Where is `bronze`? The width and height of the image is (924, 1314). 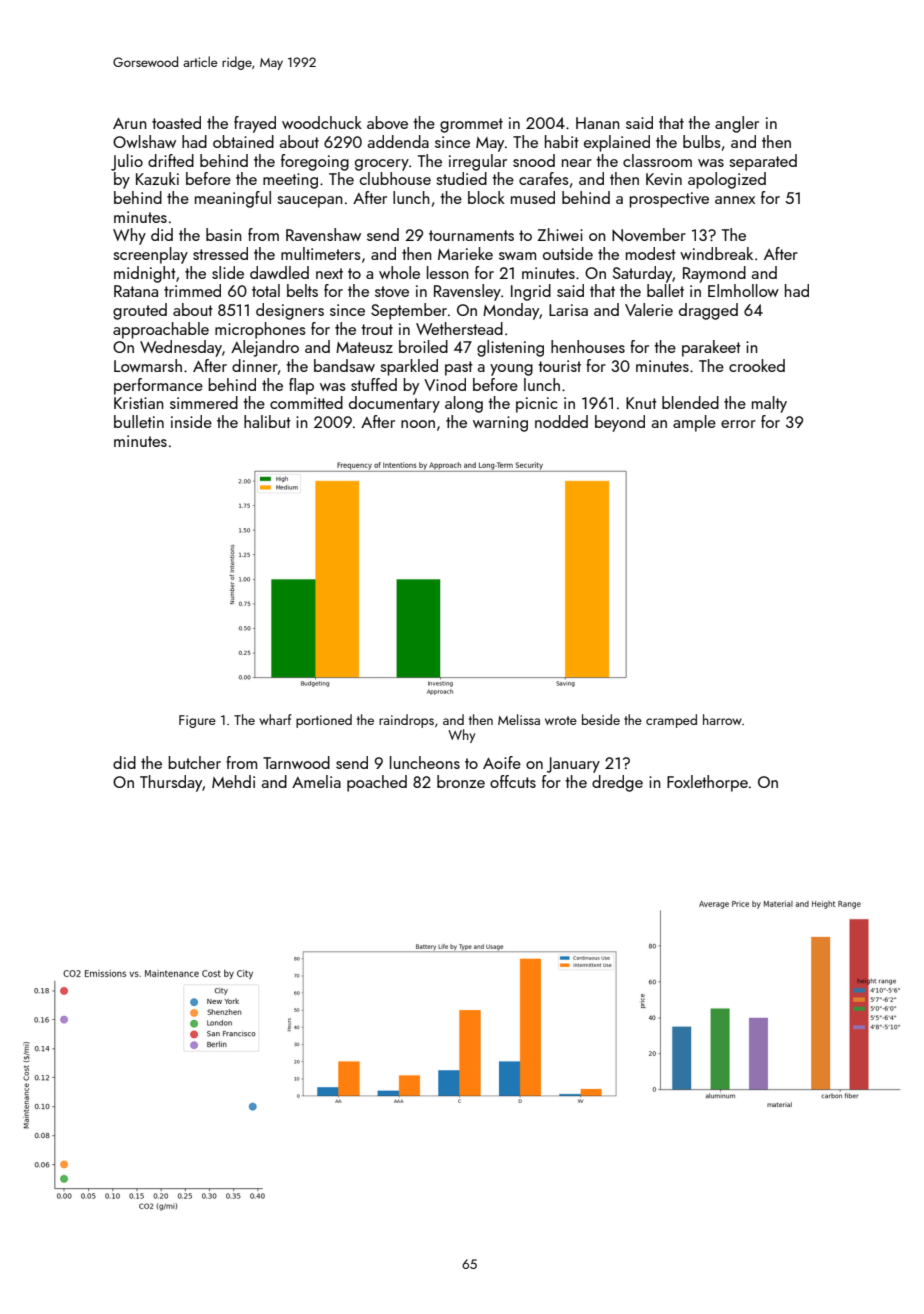 bronze is located at coordinates (461, 781).
